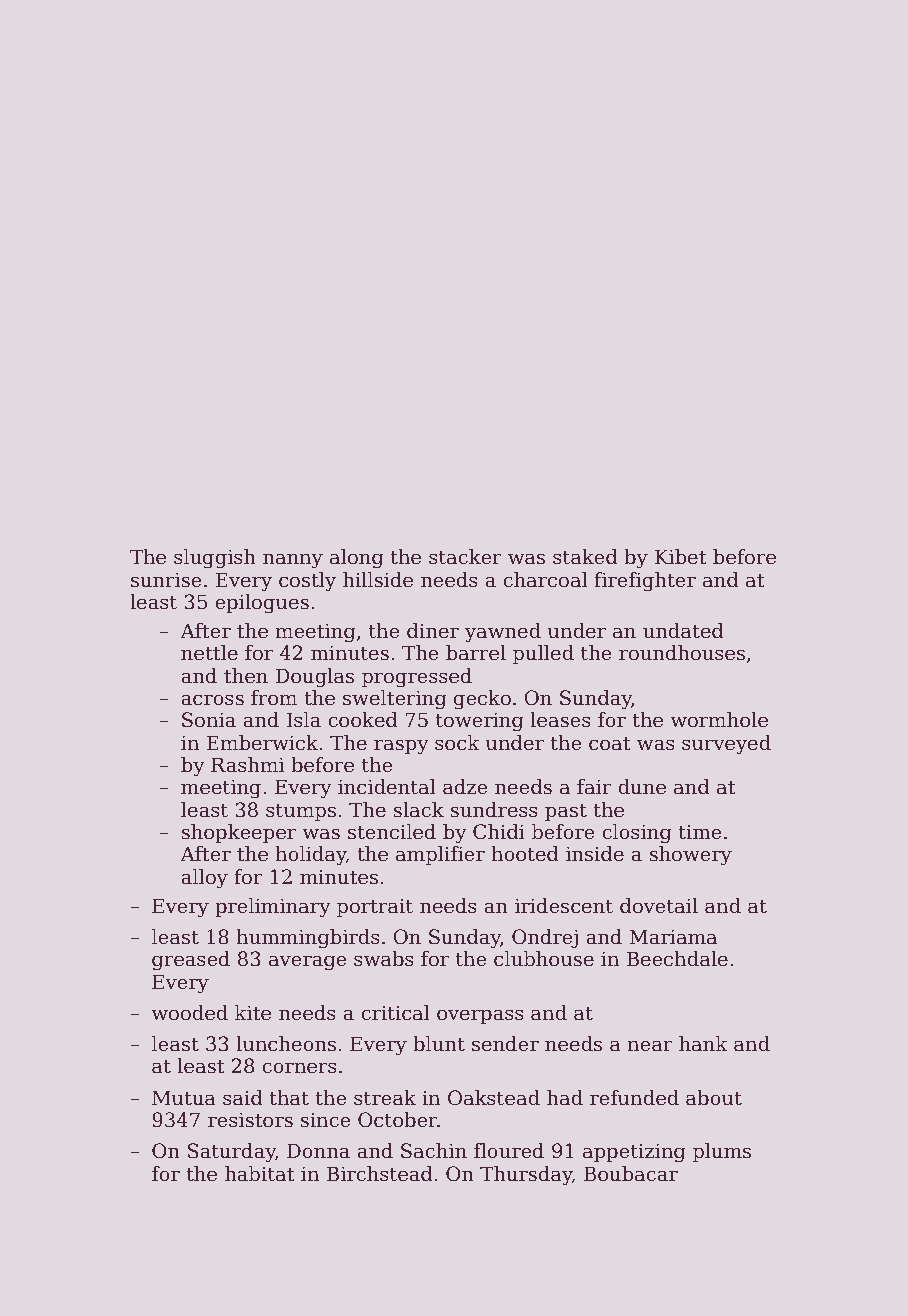 Image resolution: width=908 pixels, height=1316 pixels. Describe the element at coordinates (465, 557) in the image. I see `stacker` at that location.
